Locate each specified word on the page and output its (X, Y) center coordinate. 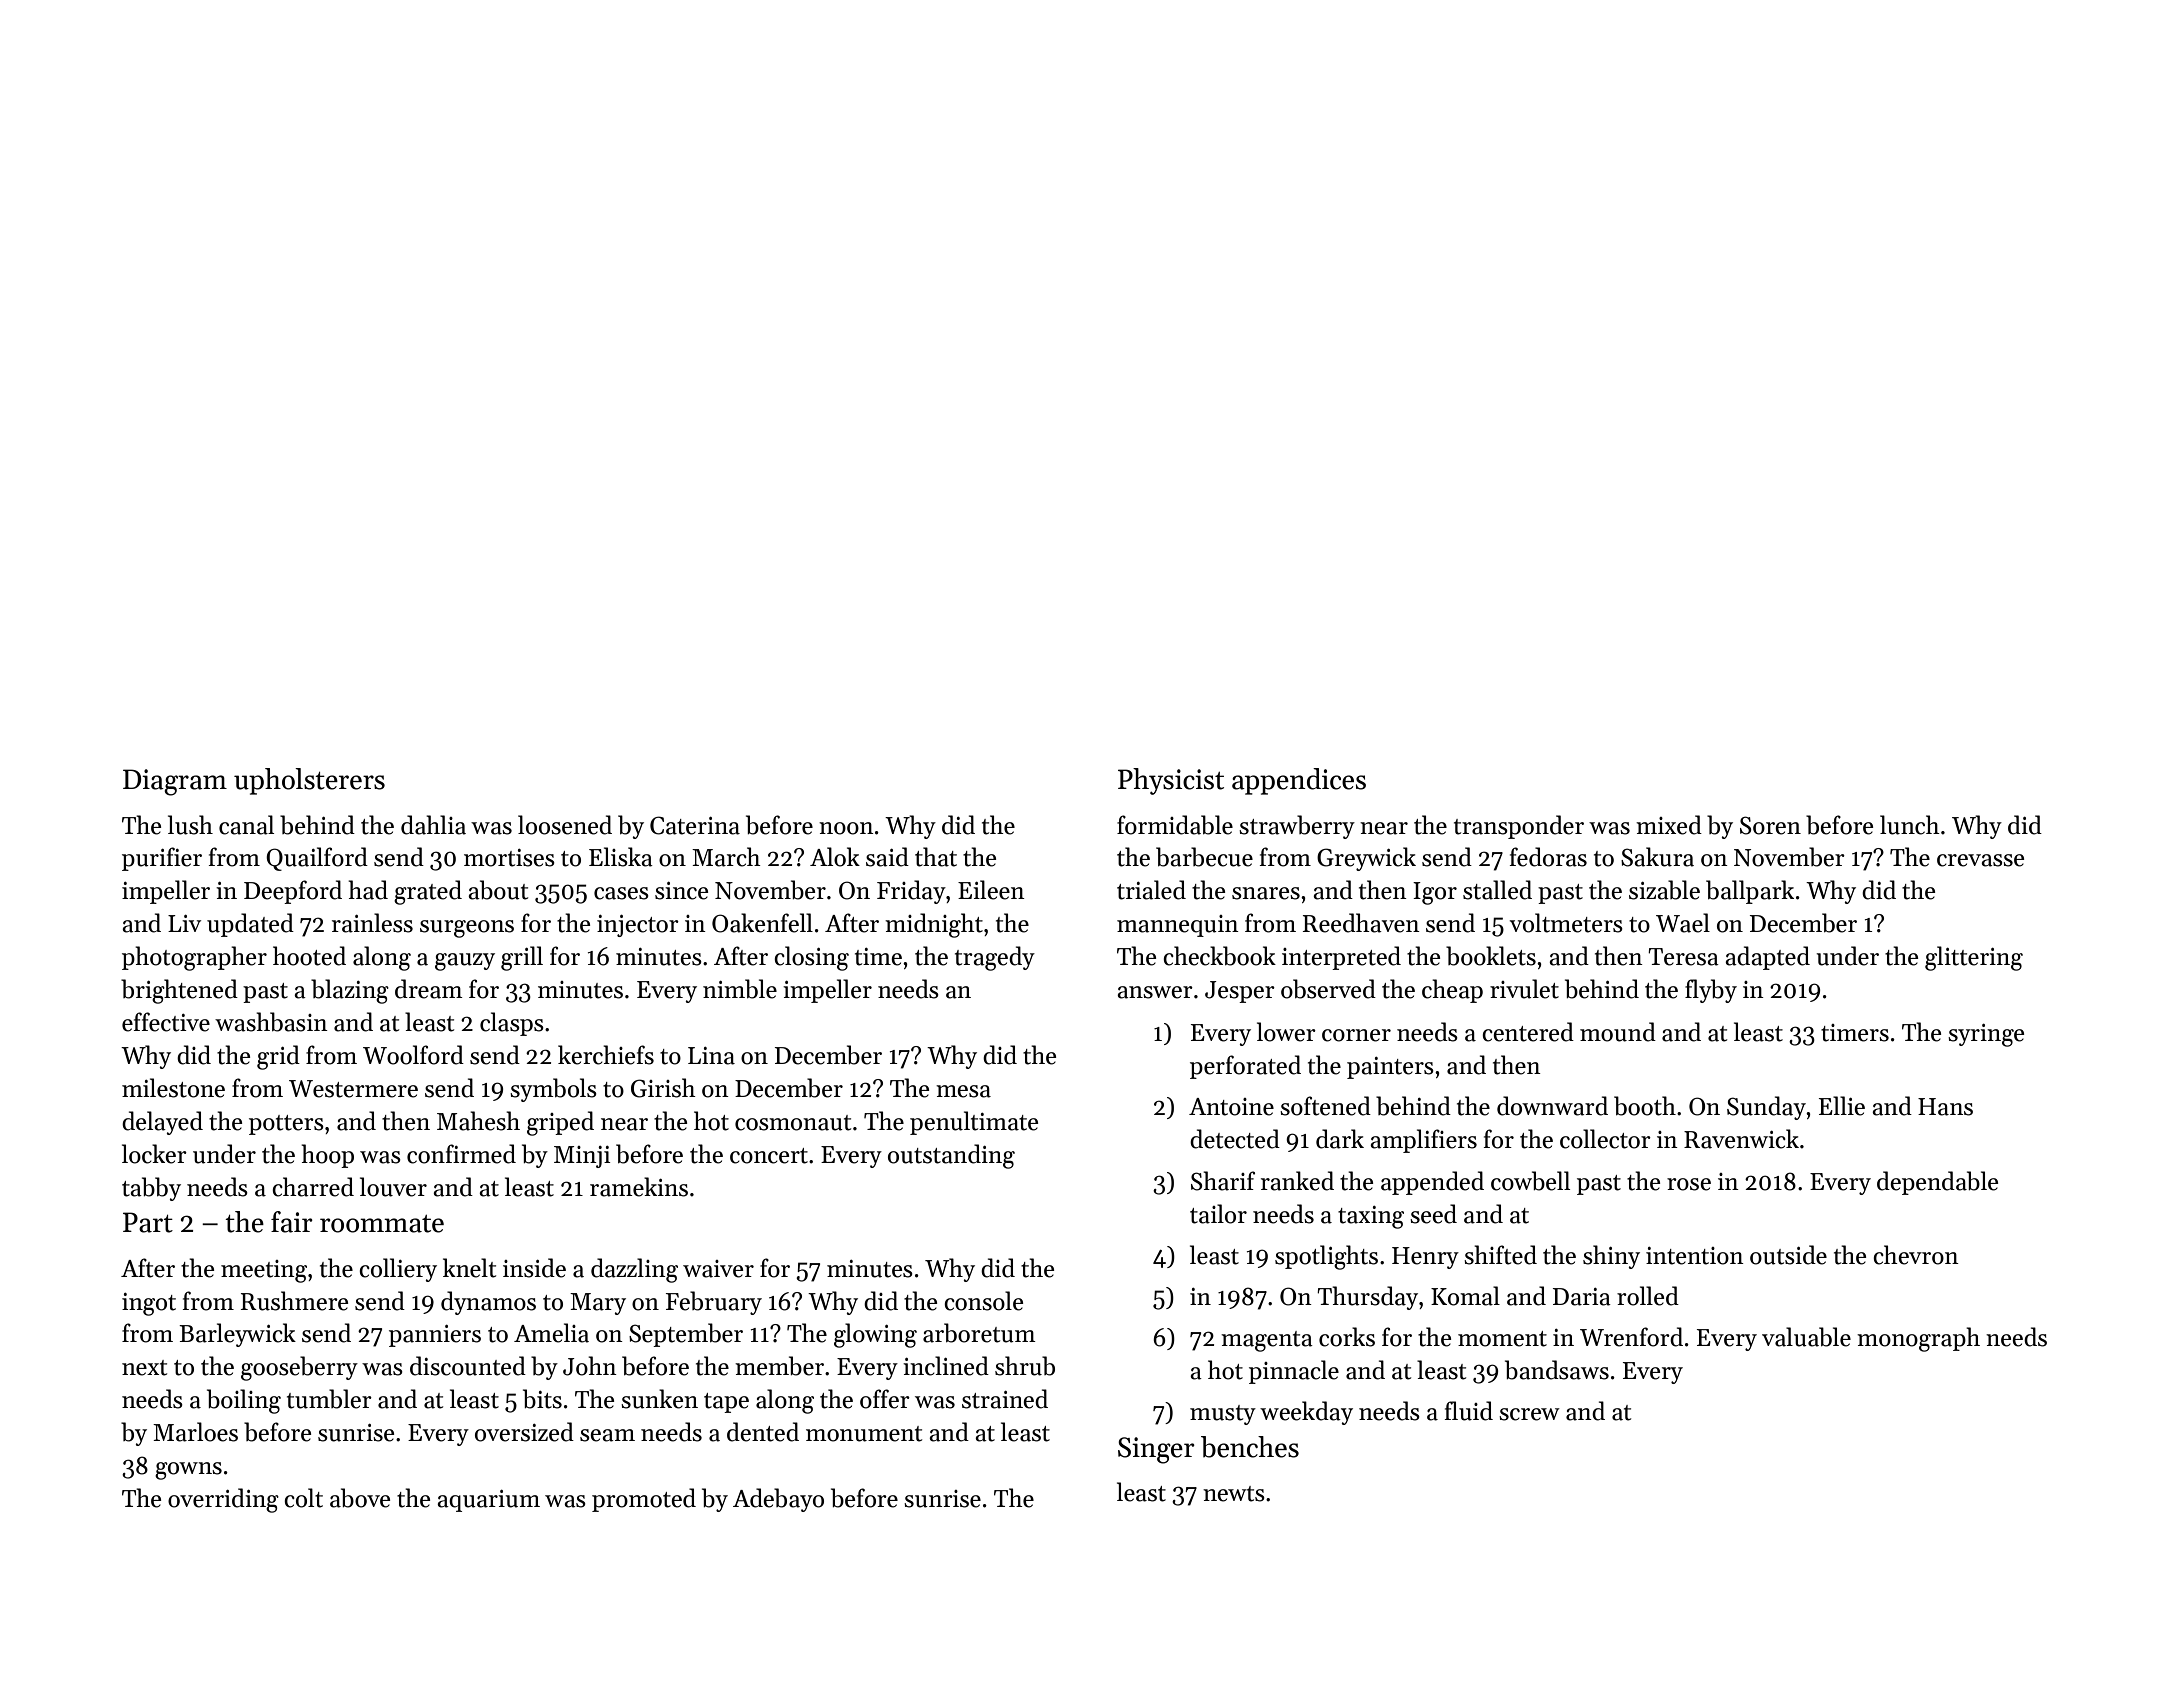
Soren (1770, 825)
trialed (1151, 890)
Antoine (1231, 1107)
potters (286, 1125)
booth (1645, 1106)
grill (522, 958)
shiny (1611, 1257)
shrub (1025, 1366)
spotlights (1326, 1257)
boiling (244, 1401)
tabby (151, 1189)
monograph (1918, 1339)
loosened (565, 825)
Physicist (1171, 781)
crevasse (1980, 860)
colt (303, 1498)
